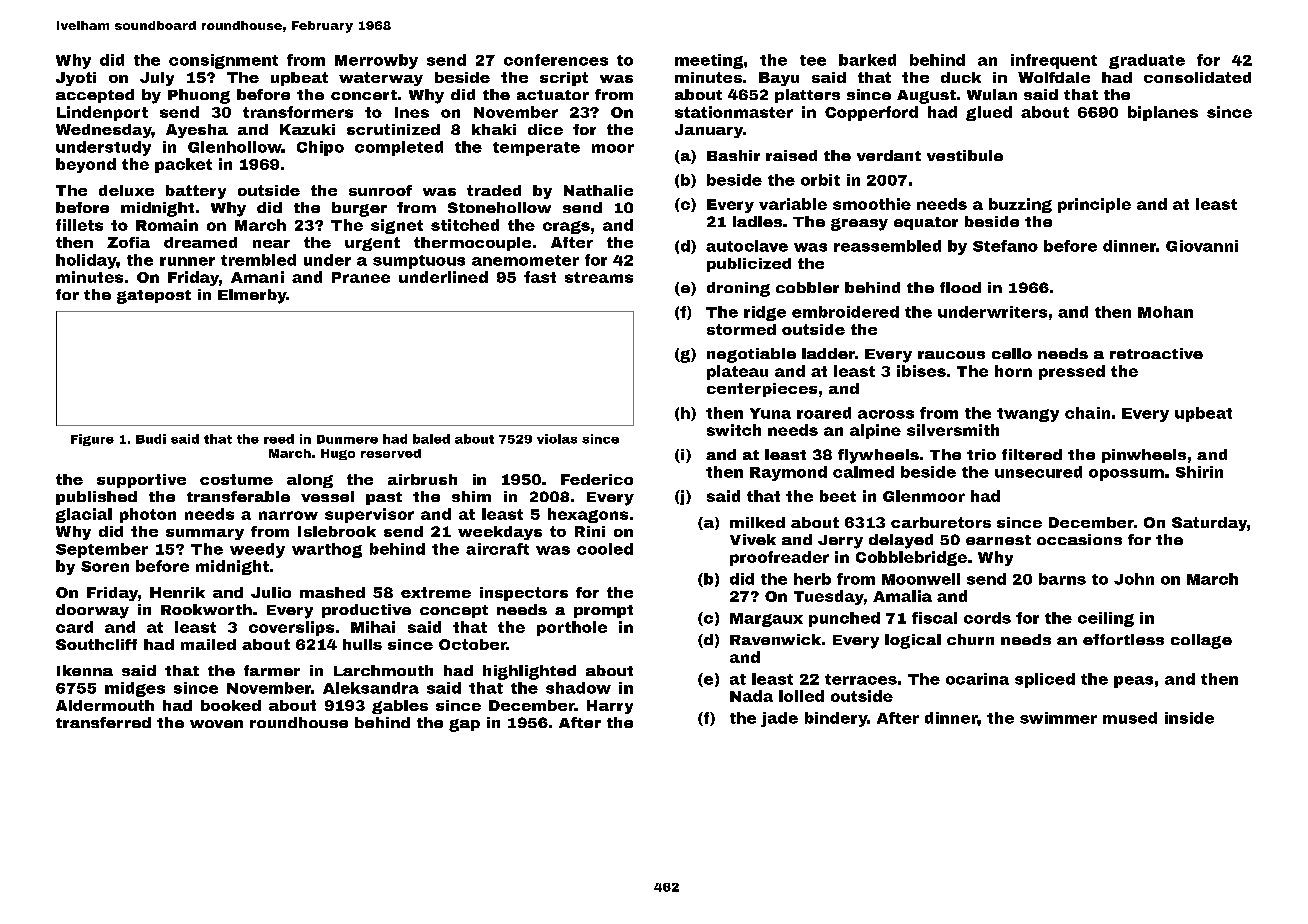  What do you see at coordinates (556, 60) in the screenshot?
I see `conferences` at bounding box center [556, 60].
